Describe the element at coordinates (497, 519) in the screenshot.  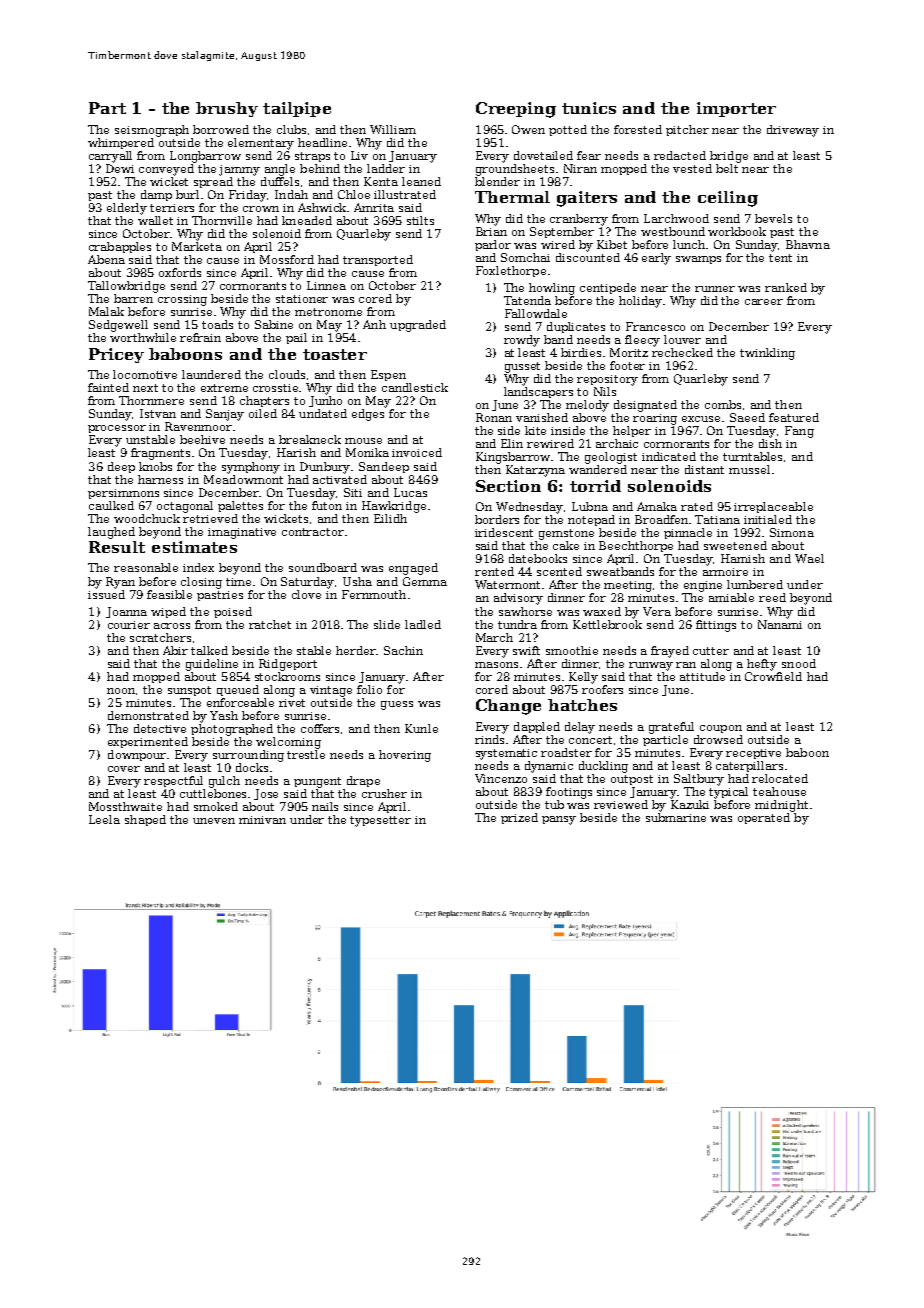
I see `borders` at that location.
